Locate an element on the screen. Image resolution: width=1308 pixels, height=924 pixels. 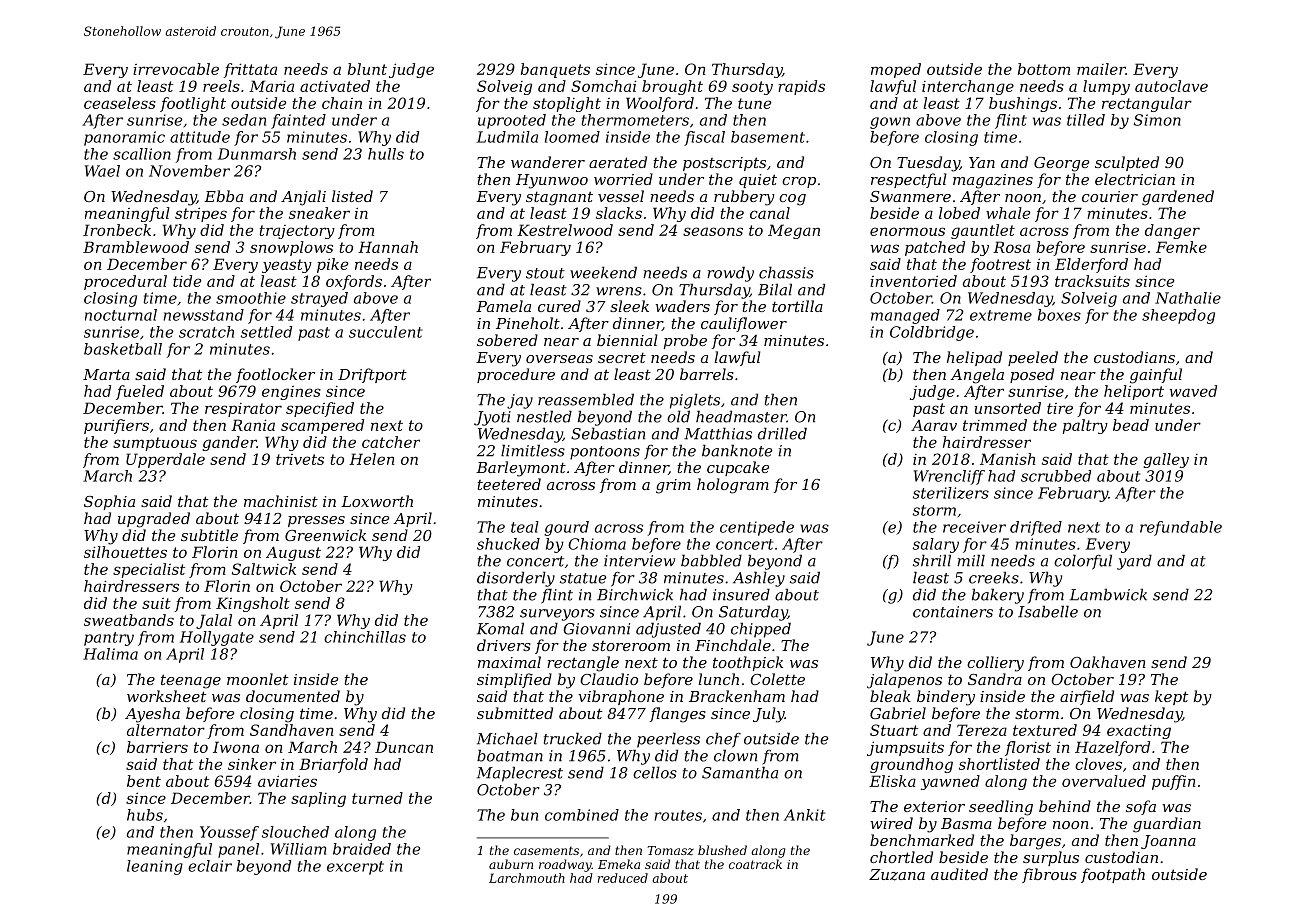
tire is located at coordinates (1060, 408).
